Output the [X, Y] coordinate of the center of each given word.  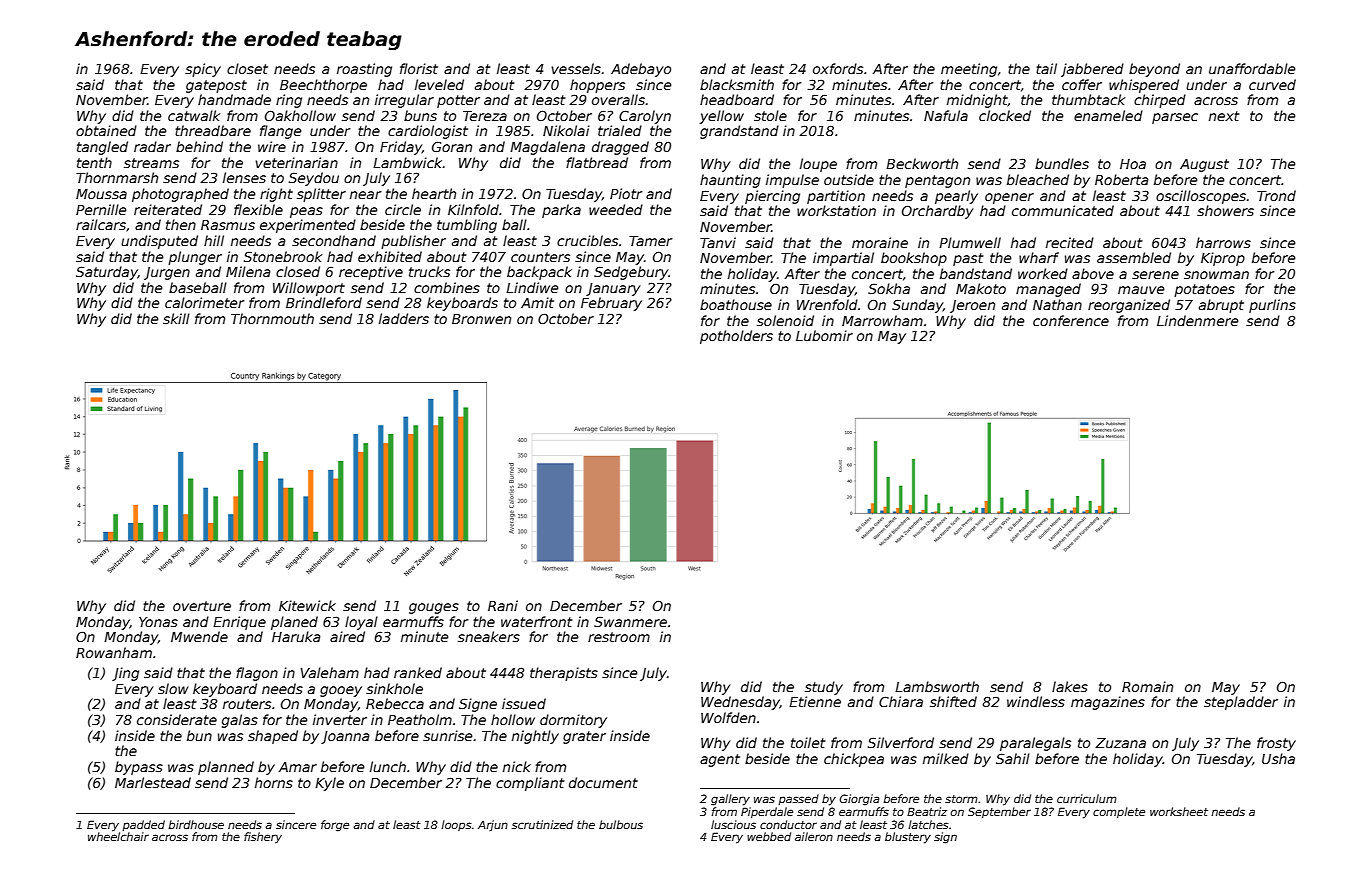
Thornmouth [272, 318]
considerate [177, 719]
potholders [736, 337]
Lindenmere [1197, 320]
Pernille [101, 209]
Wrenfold [827, 304]
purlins [1272, 306]
